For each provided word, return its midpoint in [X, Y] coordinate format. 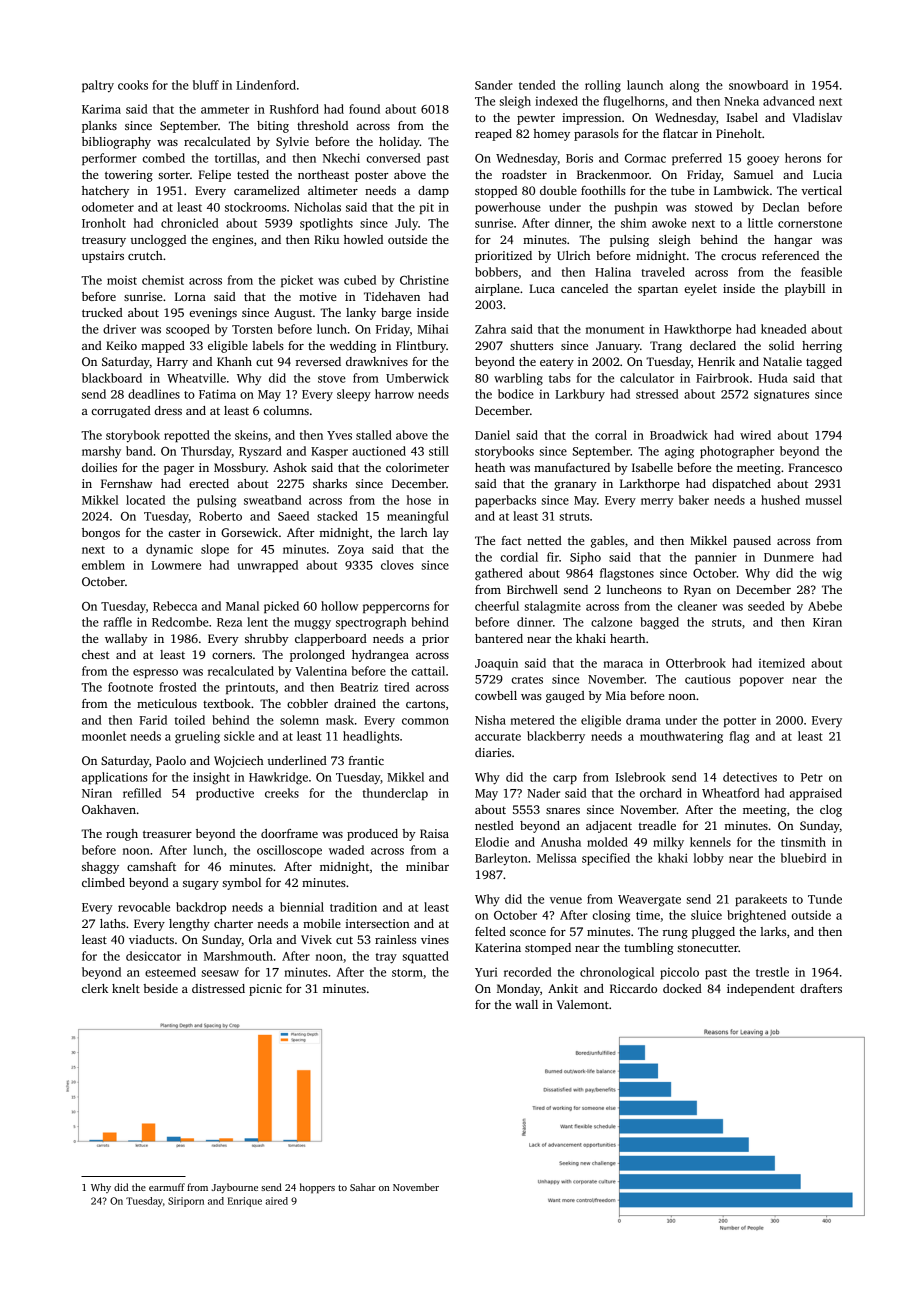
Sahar [363, 1187]
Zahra [490, 329]
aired [276, 1201]
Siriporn [186, 1202]
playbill [805, 290]
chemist [163, 280]
